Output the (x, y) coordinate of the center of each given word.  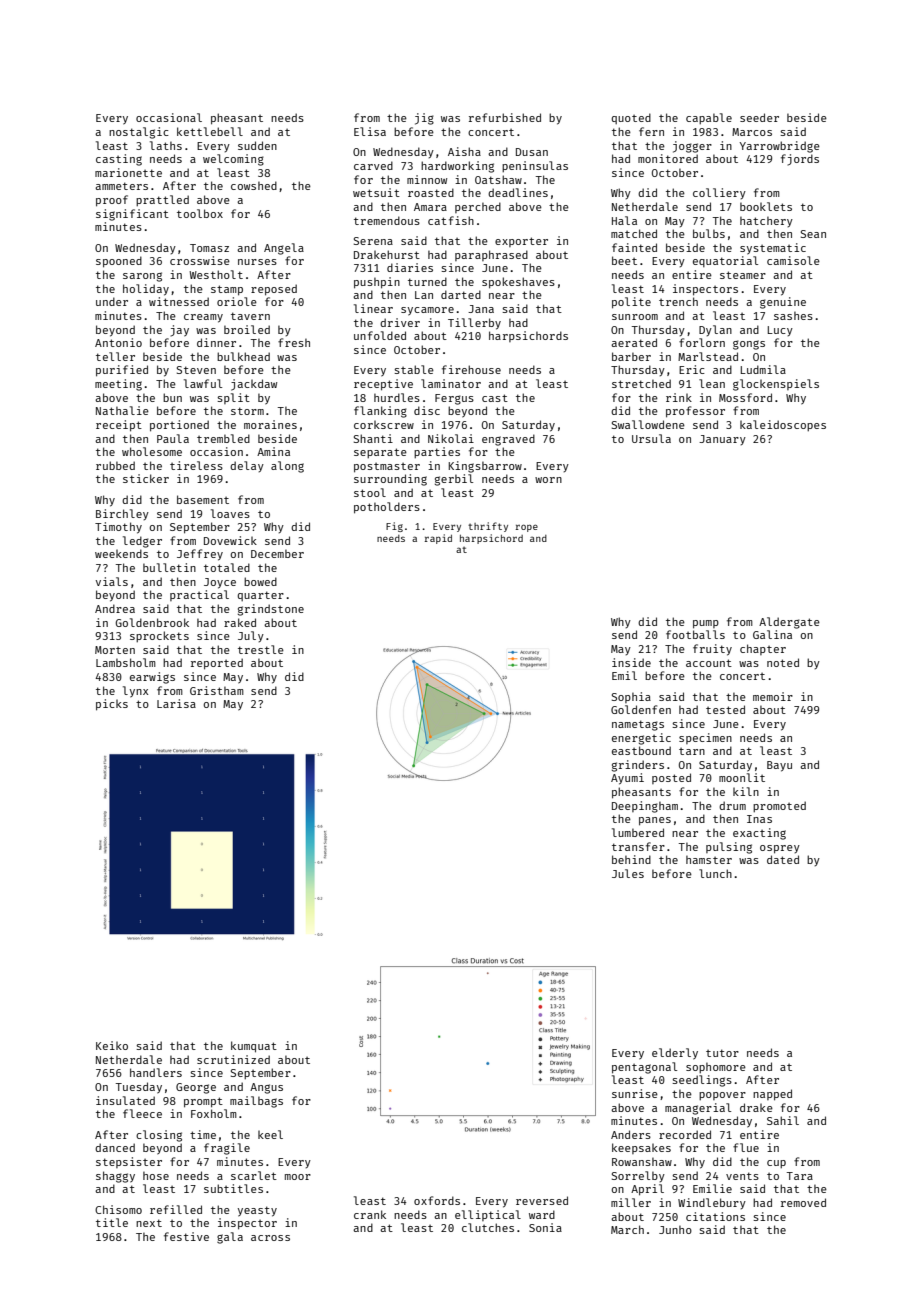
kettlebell (210, 131)
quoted (631, 118)
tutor (722, 1053)
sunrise (635, 1093)
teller (115, 356)
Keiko (112, 1045)
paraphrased (491, 255)
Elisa (370, 131)
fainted (634, 247)
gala (230, 1238)
